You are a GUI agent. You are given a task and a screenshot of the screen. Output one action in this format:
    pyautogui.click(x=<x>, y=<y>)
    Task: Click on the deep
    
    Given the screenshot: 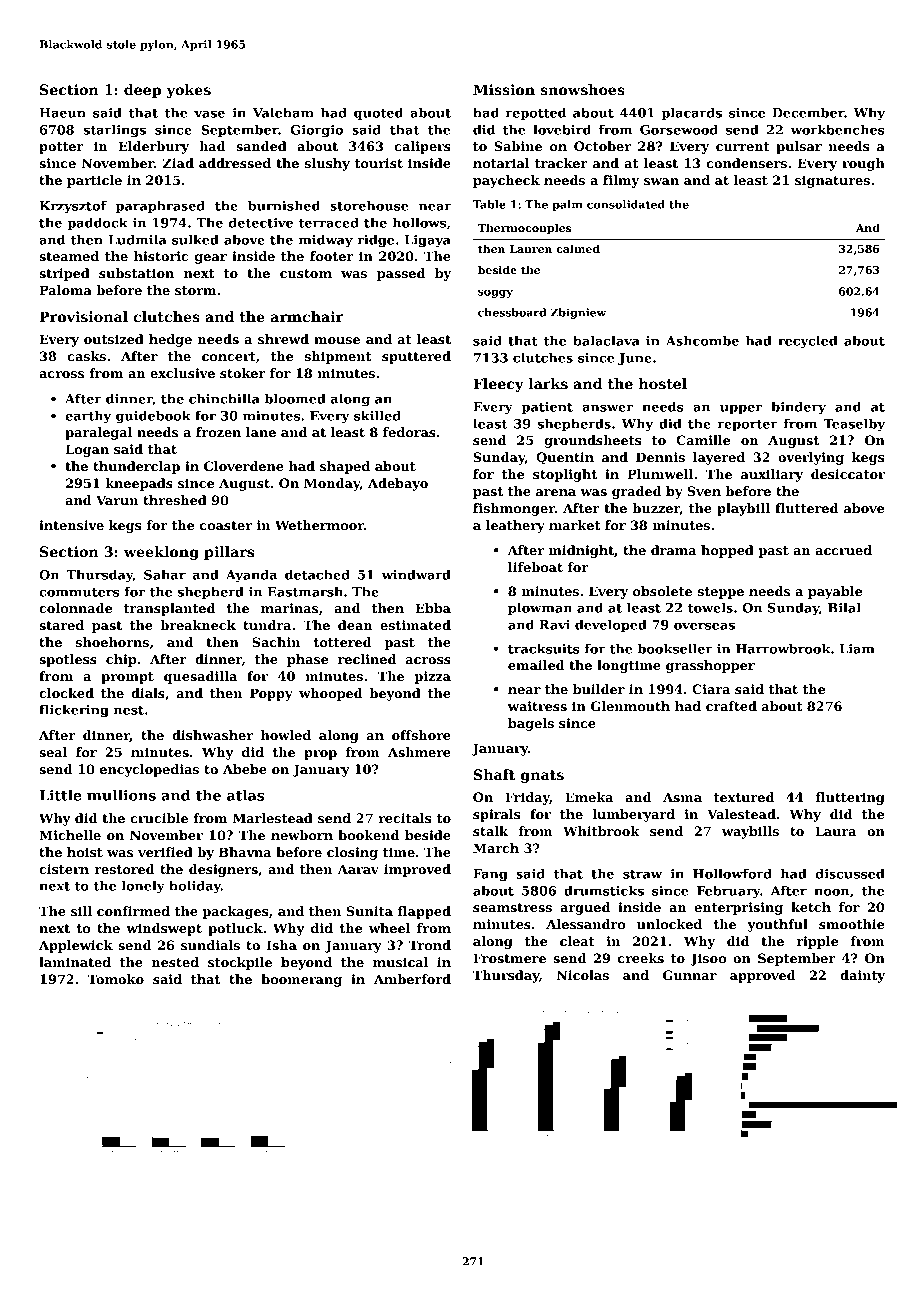 What is the action you would take?
    pyautogui.click(x=142, y=91)
